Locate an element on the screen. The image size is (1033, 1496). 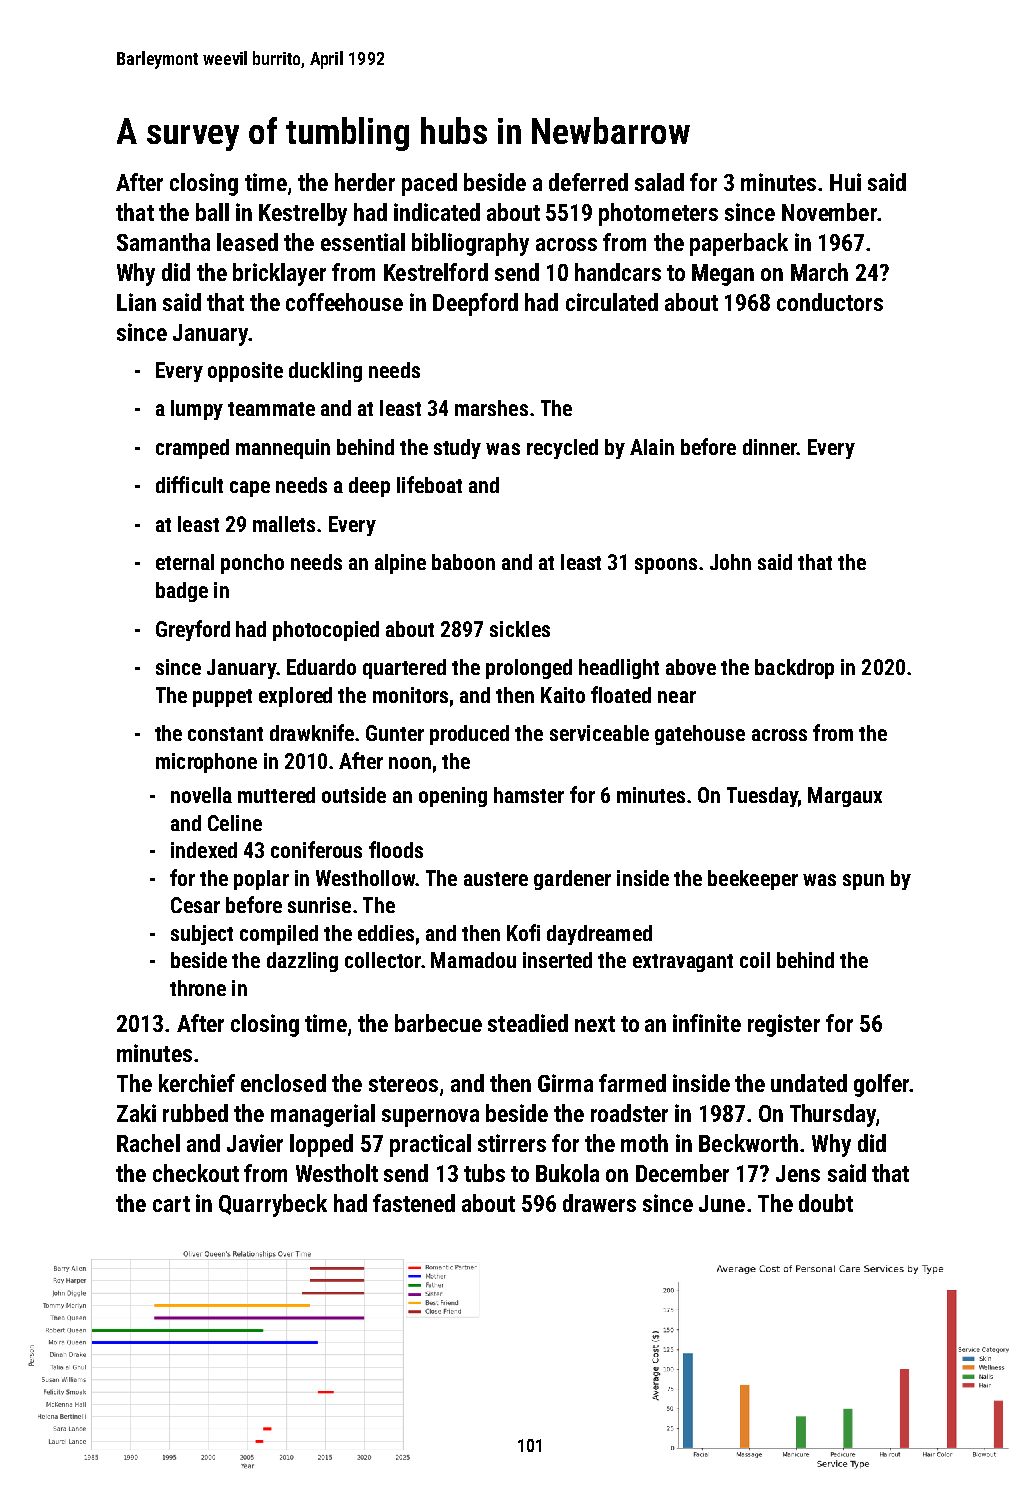
cart is located at coordinates (171, 1204).
